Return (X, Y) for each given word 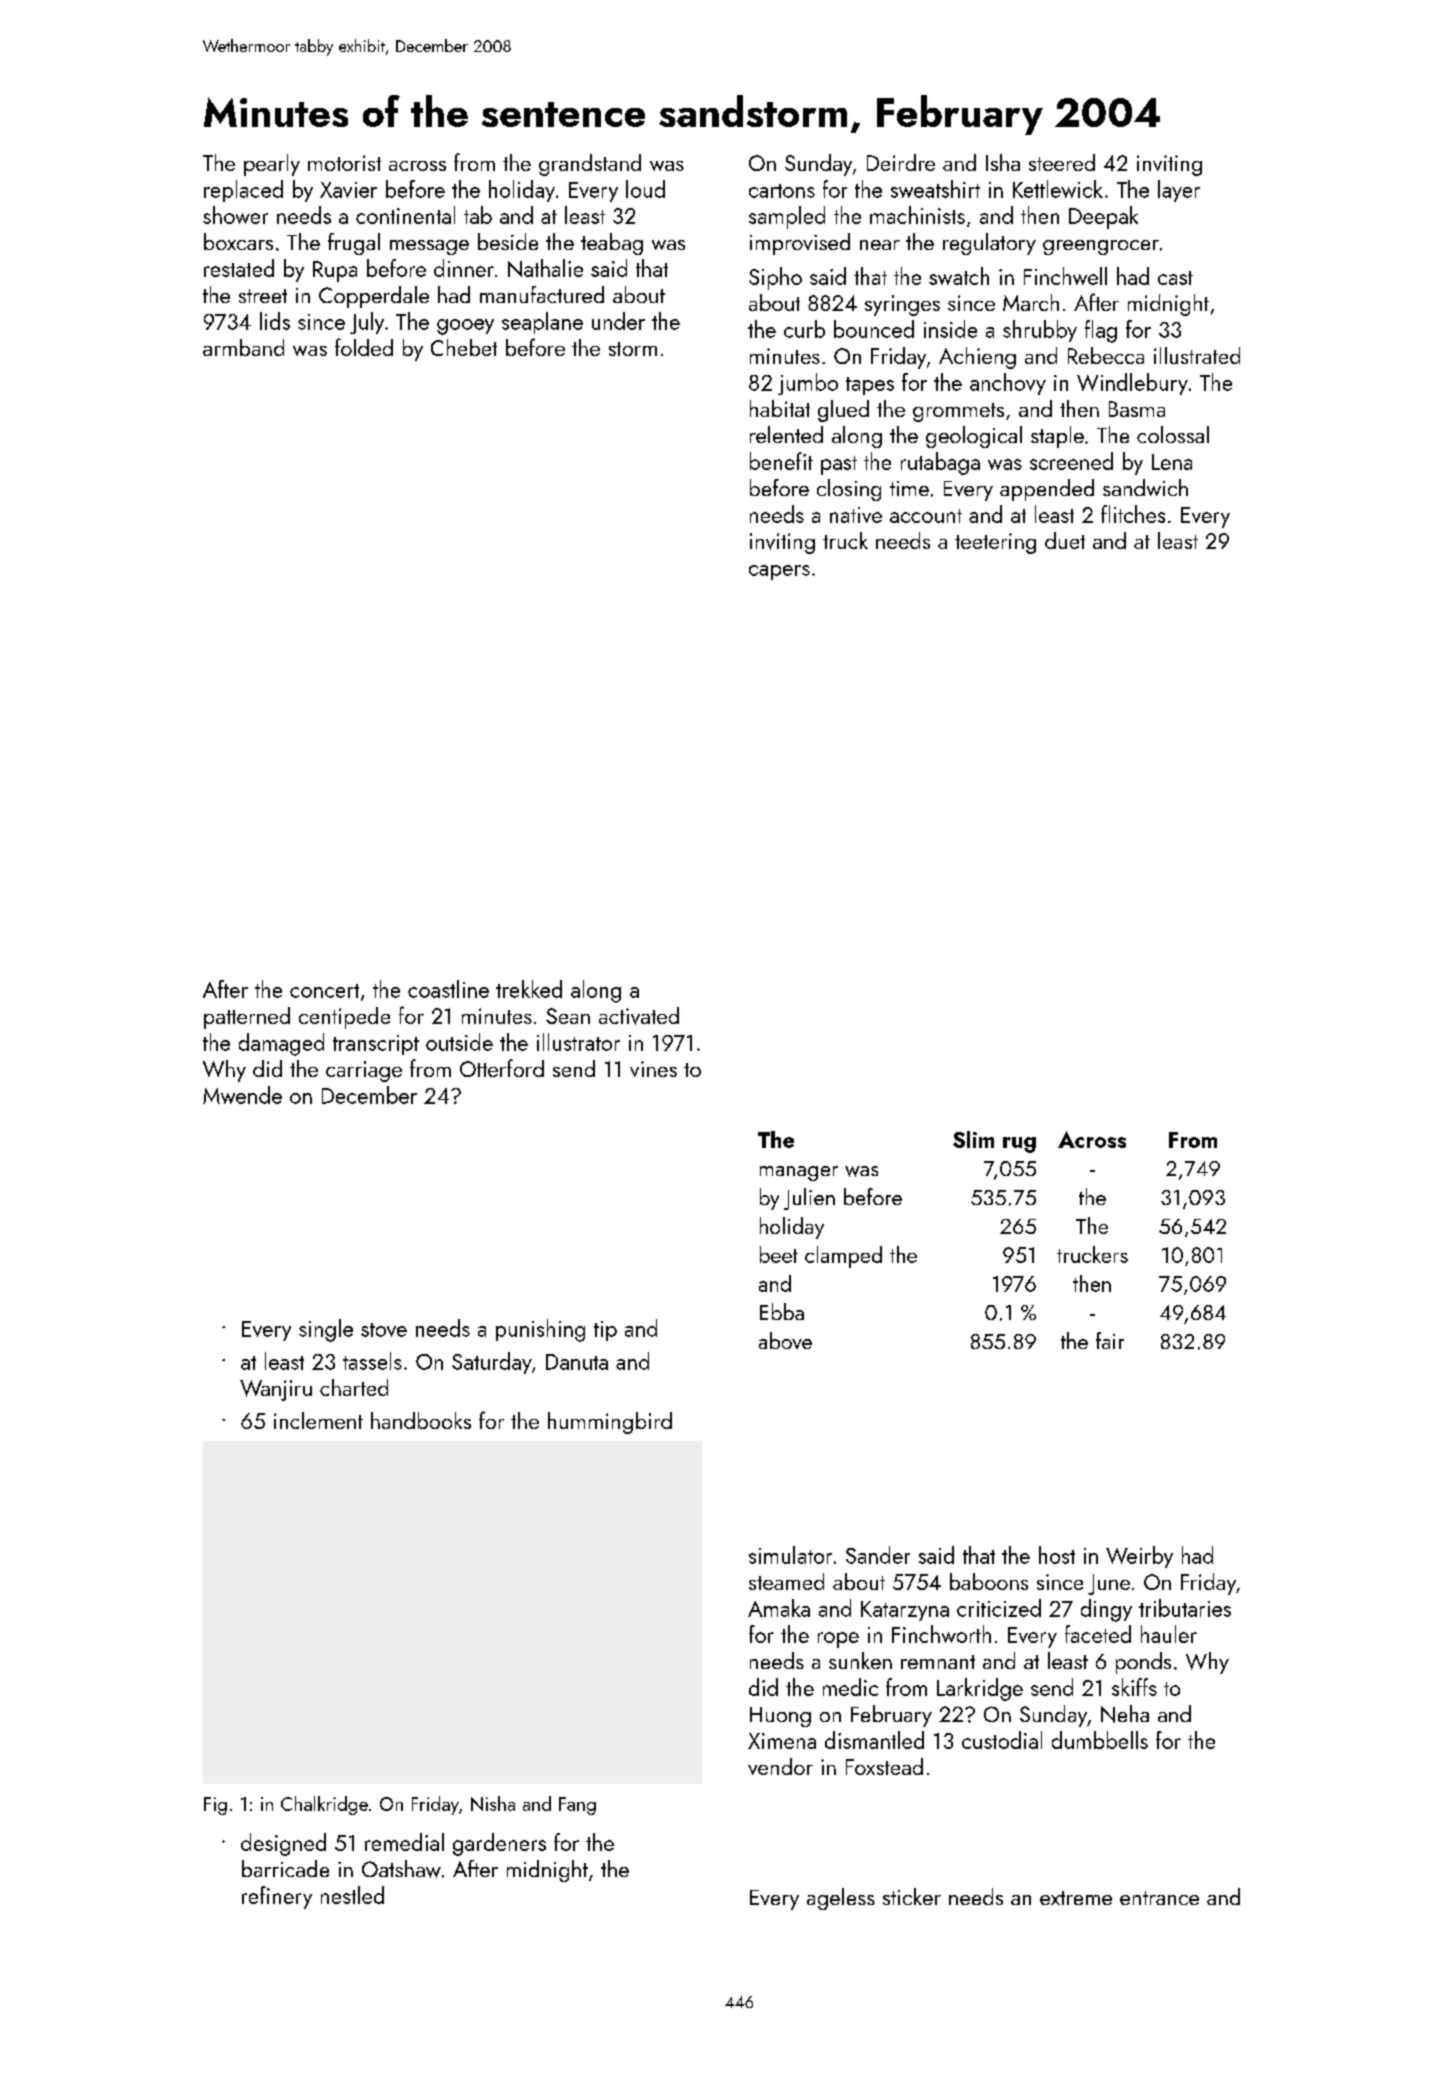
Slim (973, 1139)
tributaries (1185, 1608)
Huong (780, 1717)
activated (639, 1016)
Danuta (577, 1362)
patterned (247, 1018)
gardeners (499, 1844)
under (618, 321)
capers (779, 572)
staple (1057, 437)
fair (1110, 1340)
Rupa (335, 271)
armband (243, 347)
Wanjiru (276, 1390)
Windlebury (1132, 384)
